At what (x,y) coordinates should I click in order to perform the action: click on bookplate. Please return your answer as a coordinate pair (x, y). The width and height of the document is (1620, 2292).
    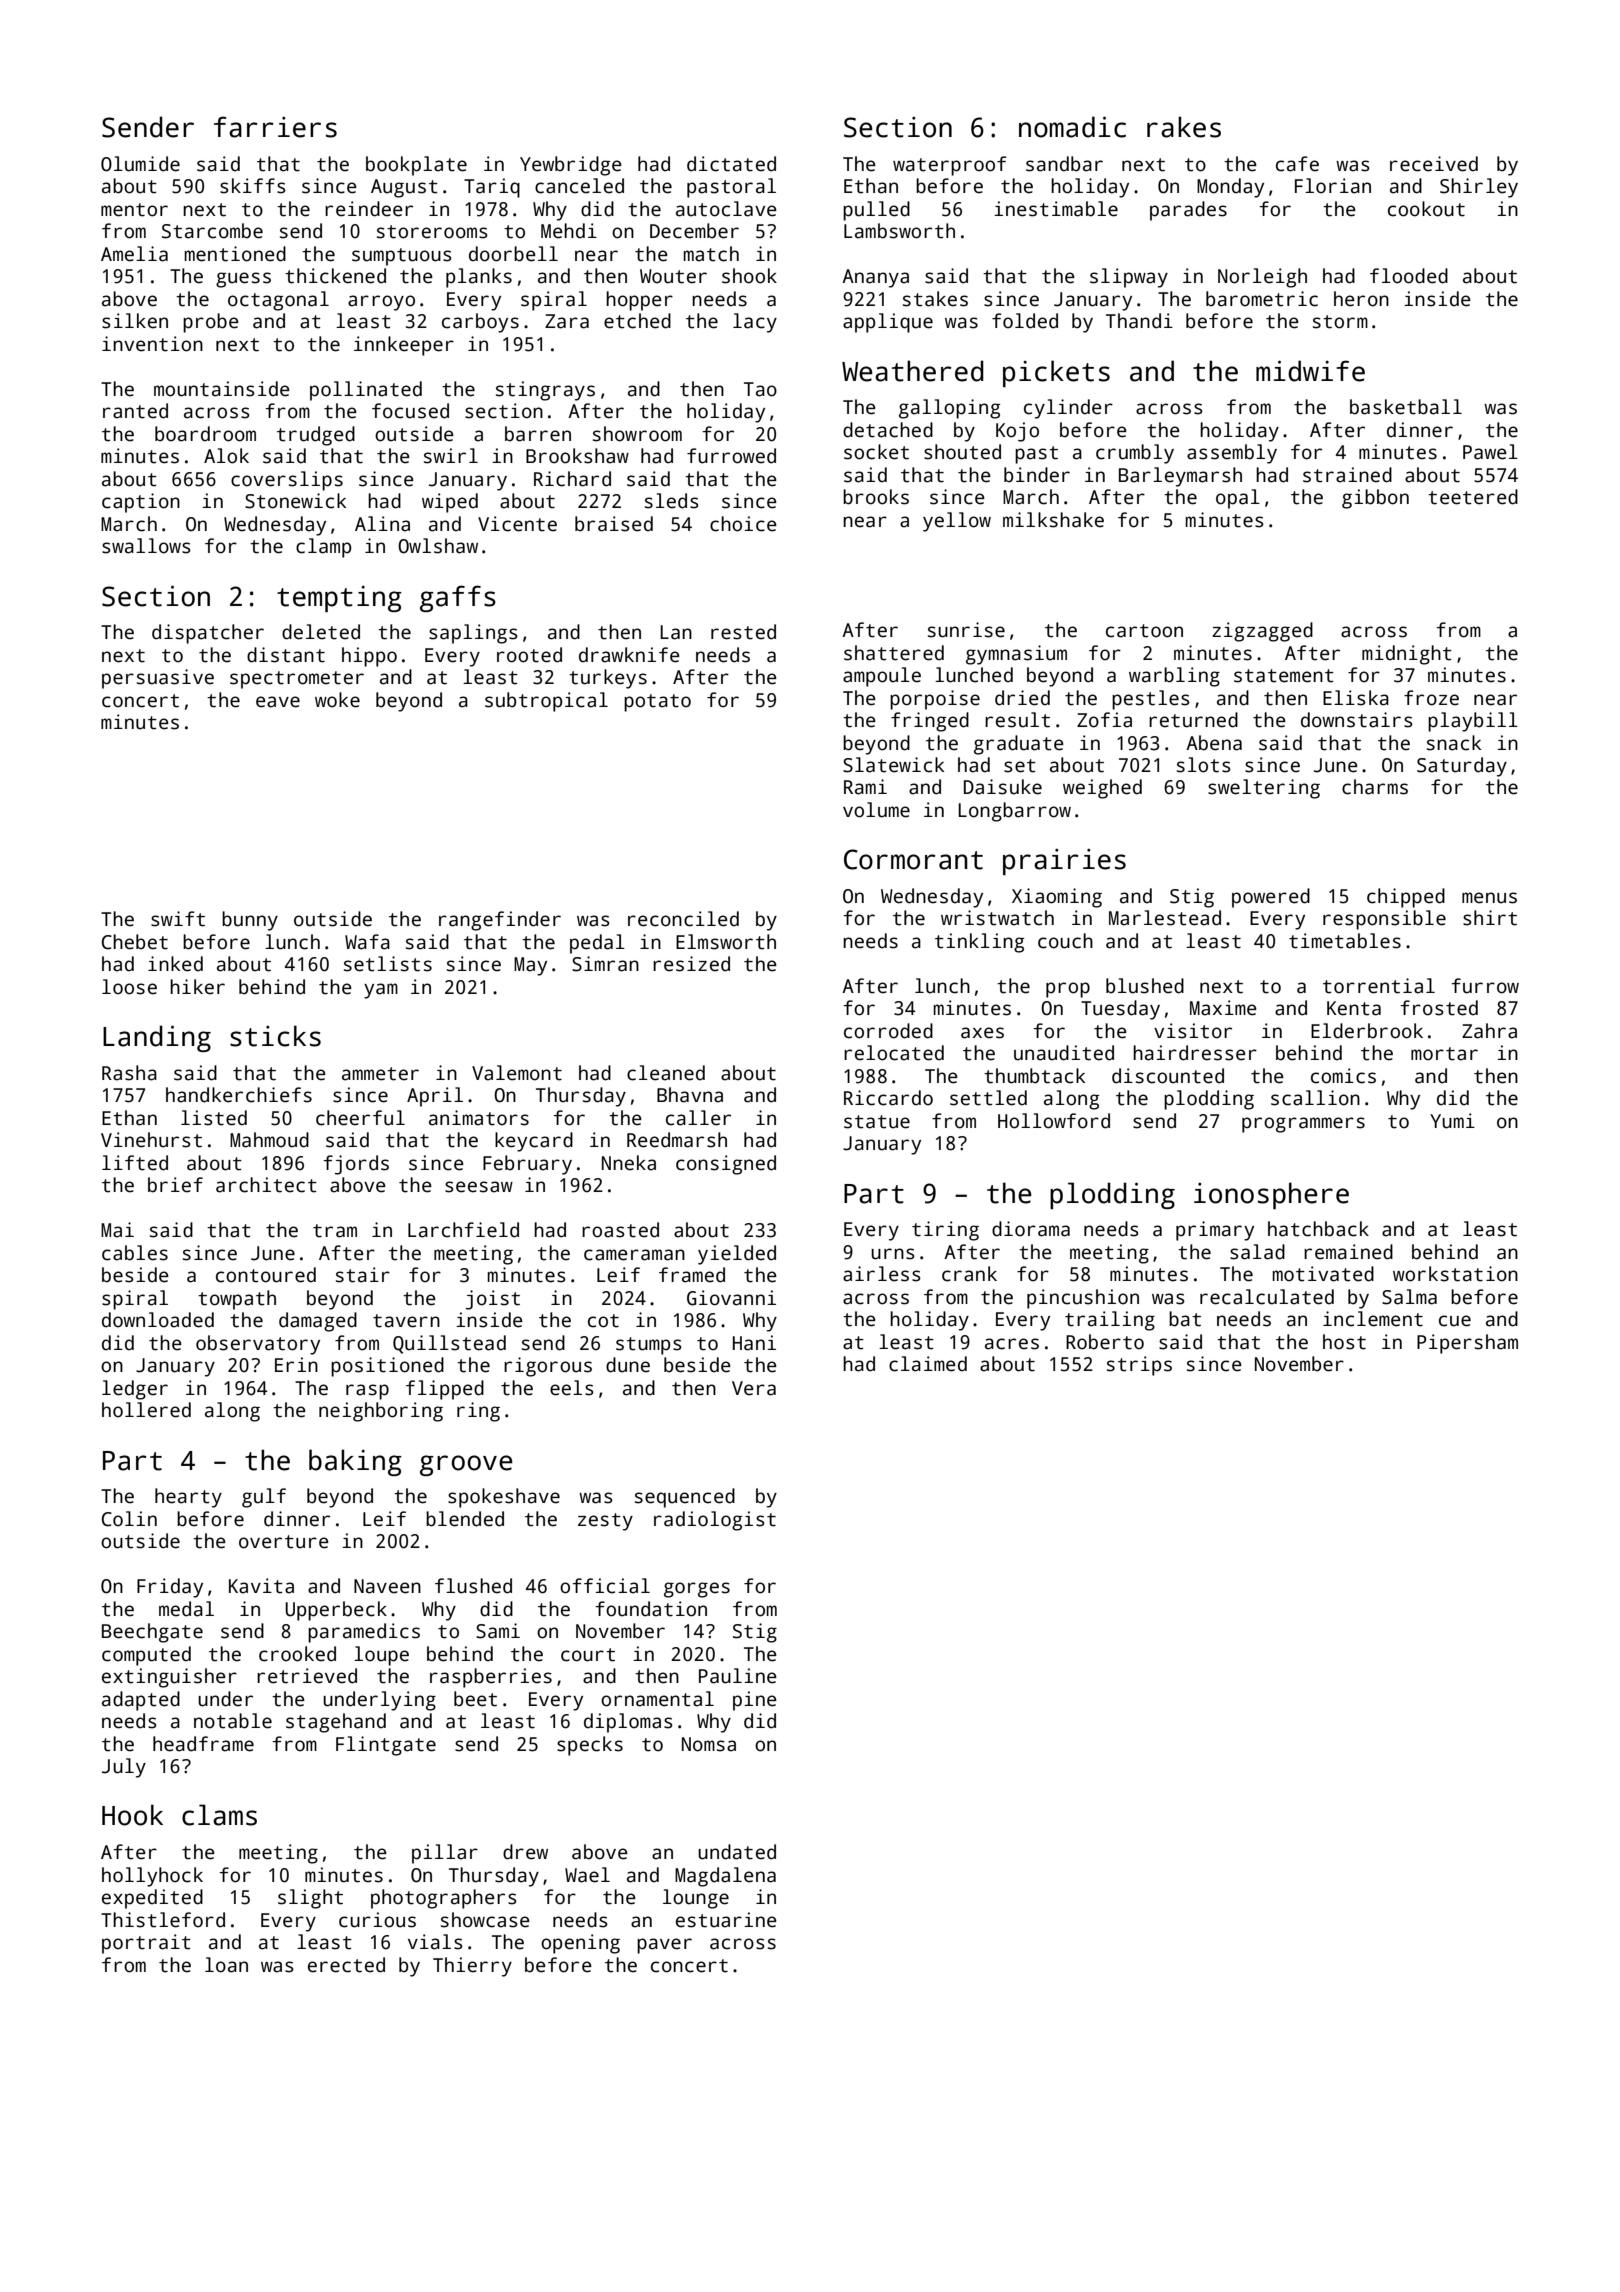
    Looking at the image, I should click on (416, 166).
